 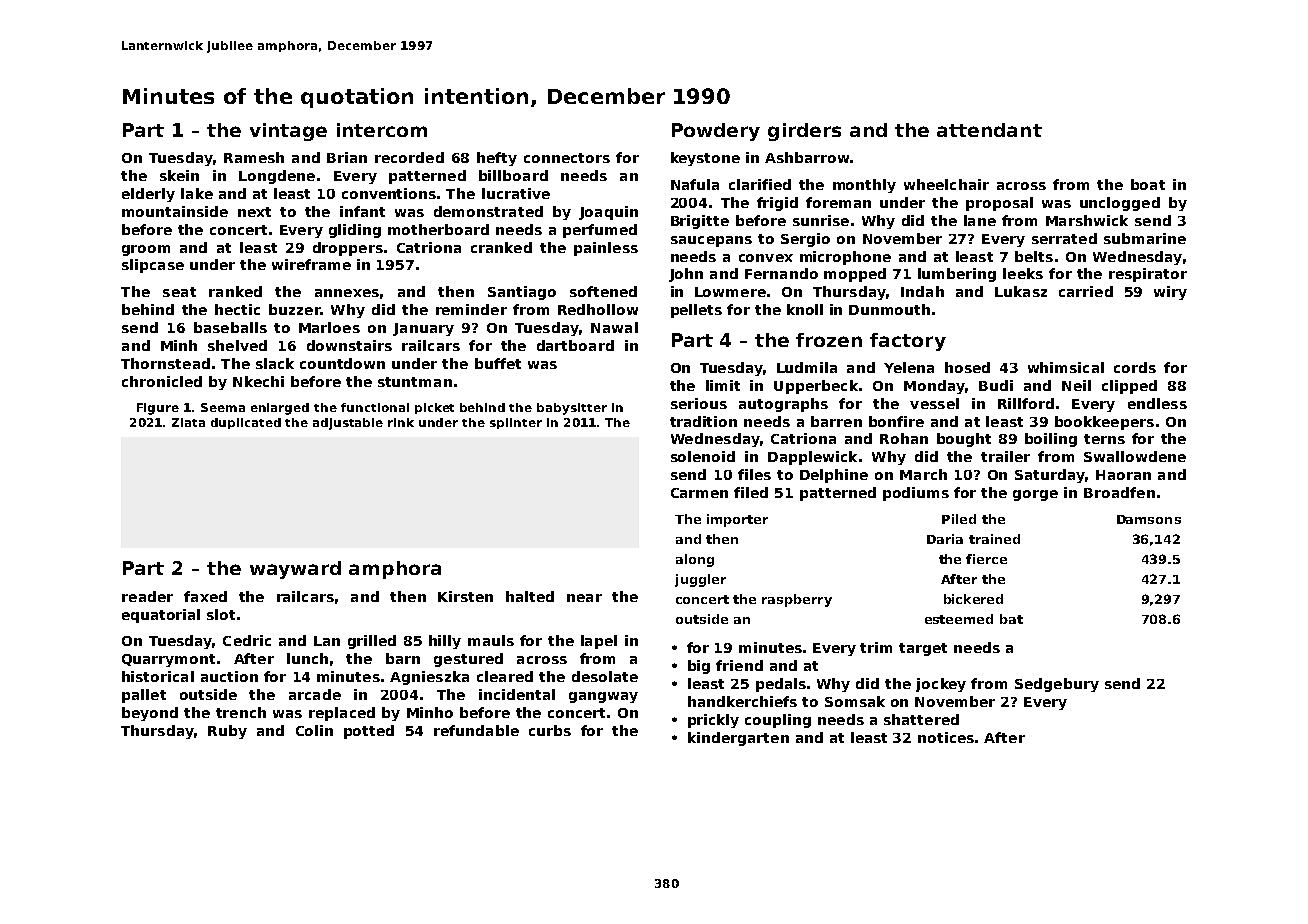 I want to click on Ruby, so click(x=227, y=732).
